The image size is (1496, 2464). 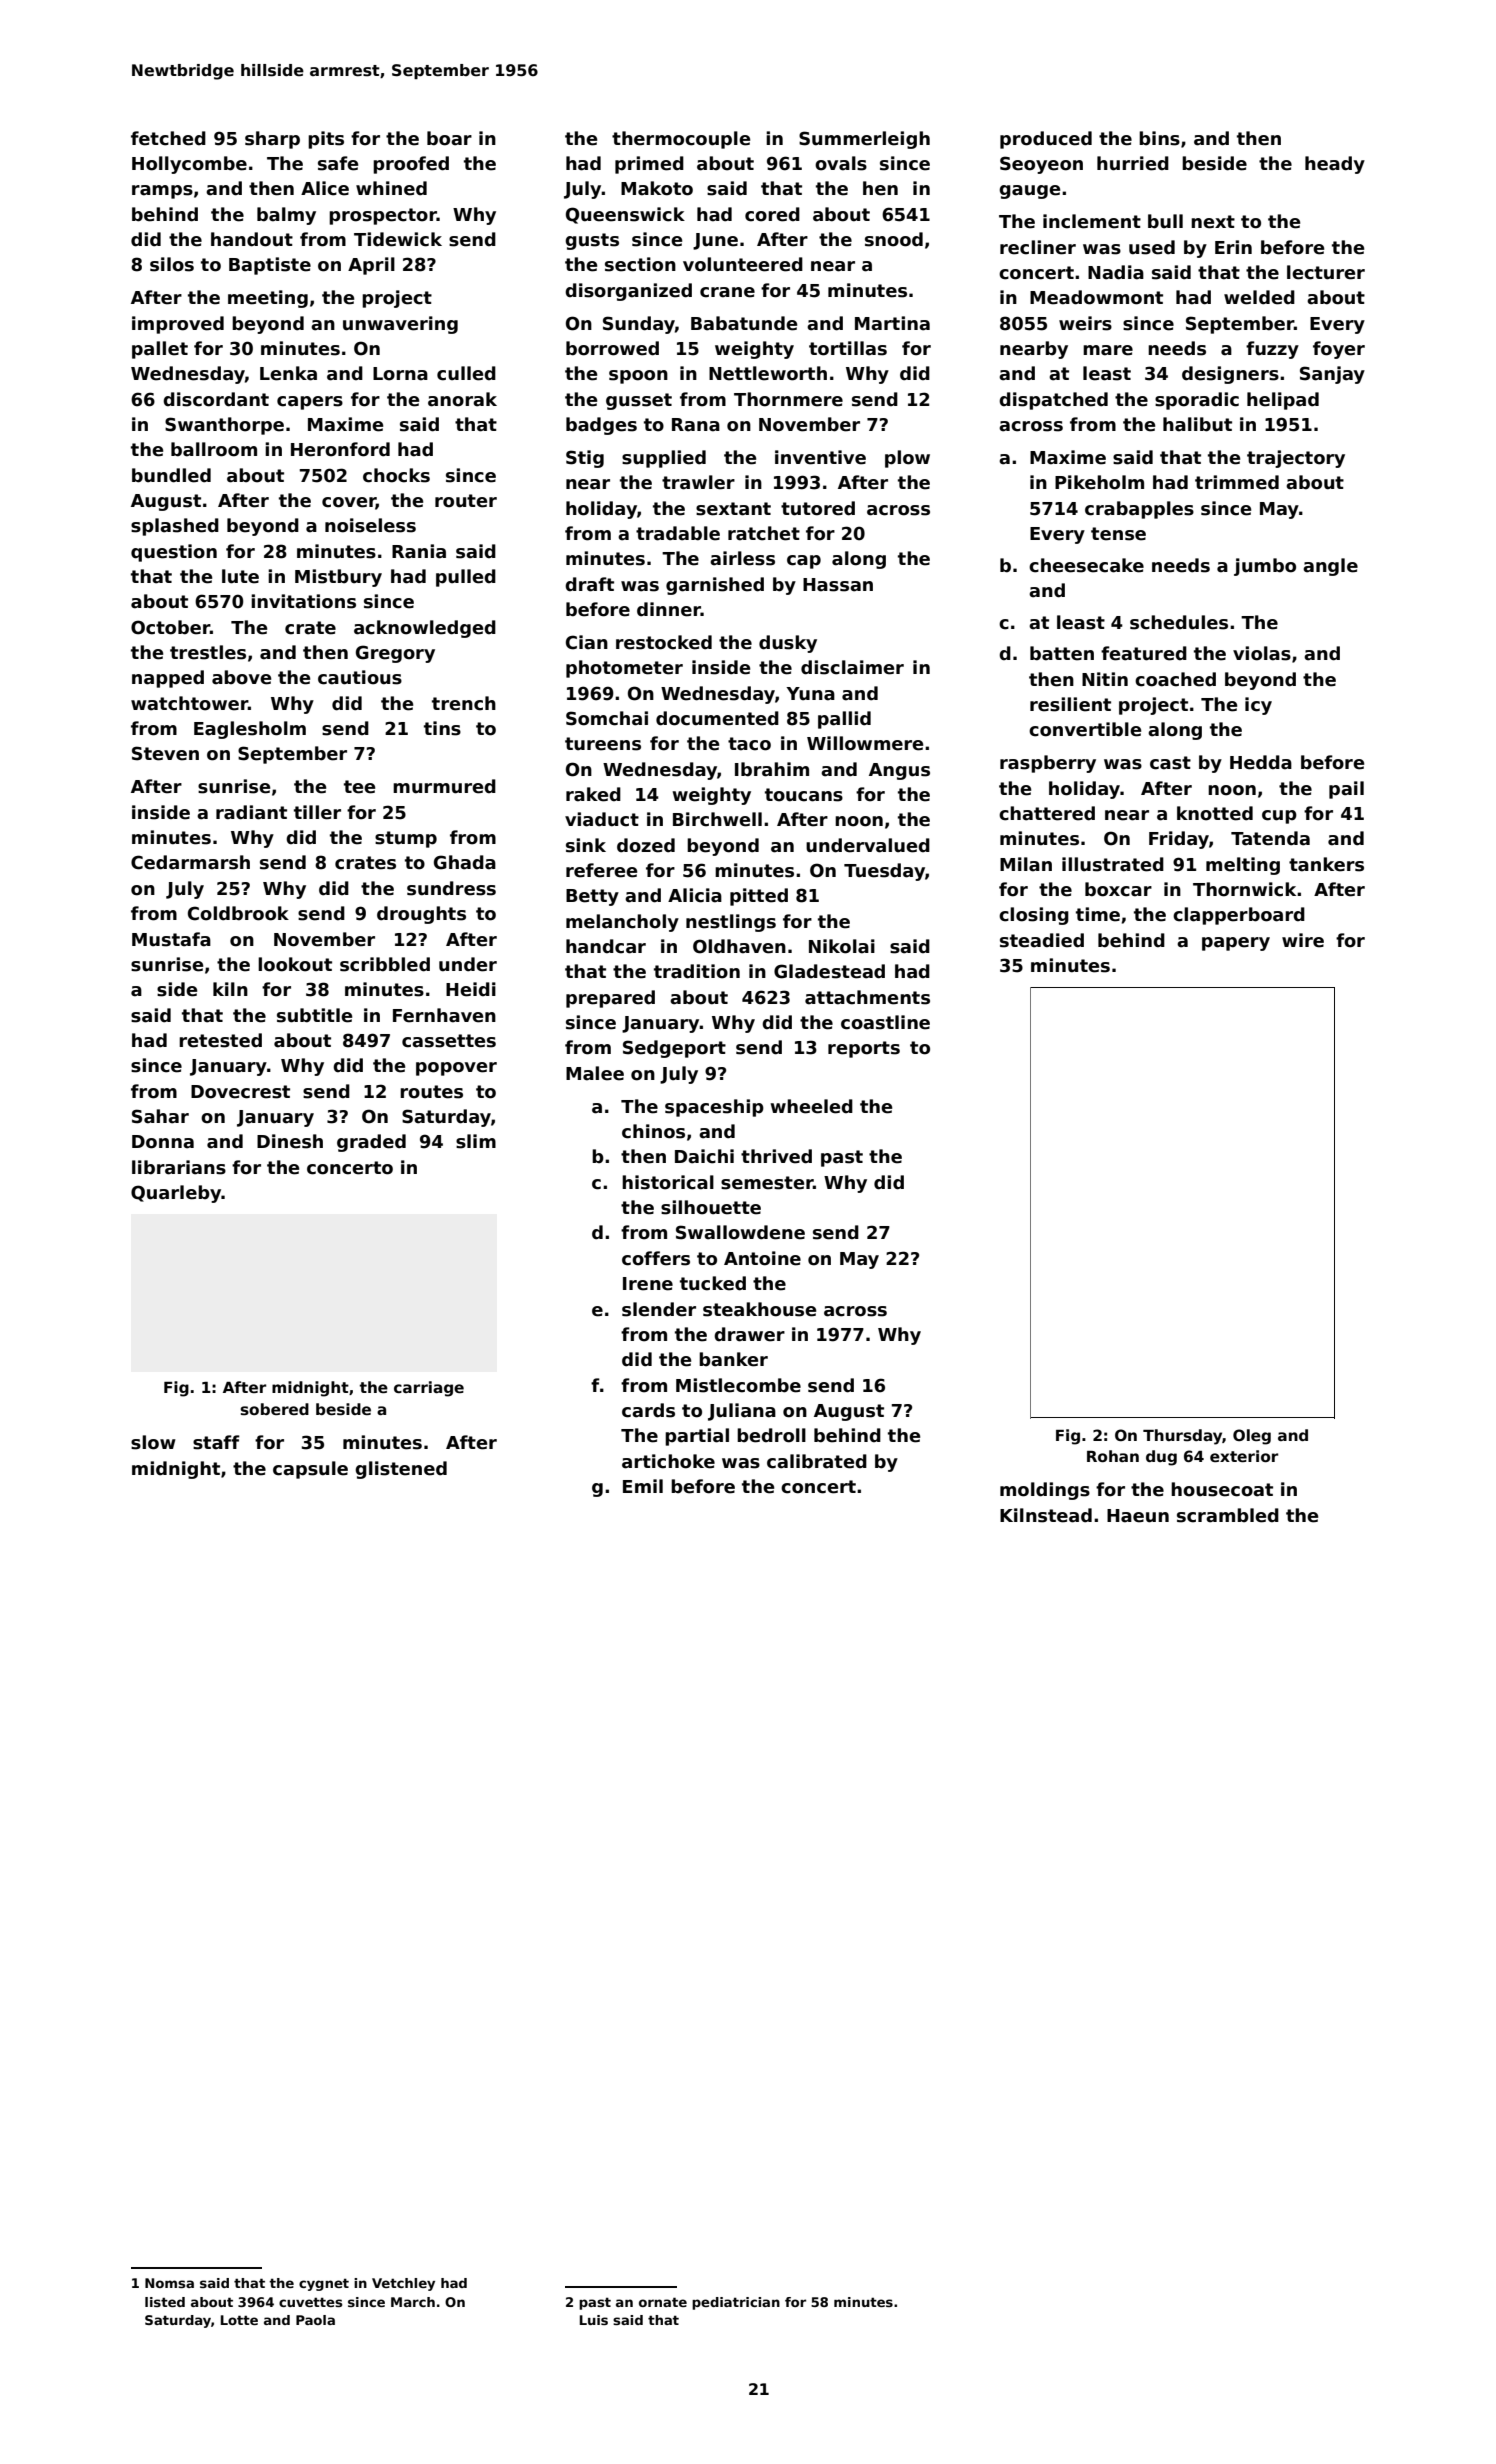 What do you see at coordinates (310, 1470) in the screenshot?
I see `capsule` at bounding box center [310, 1470].
